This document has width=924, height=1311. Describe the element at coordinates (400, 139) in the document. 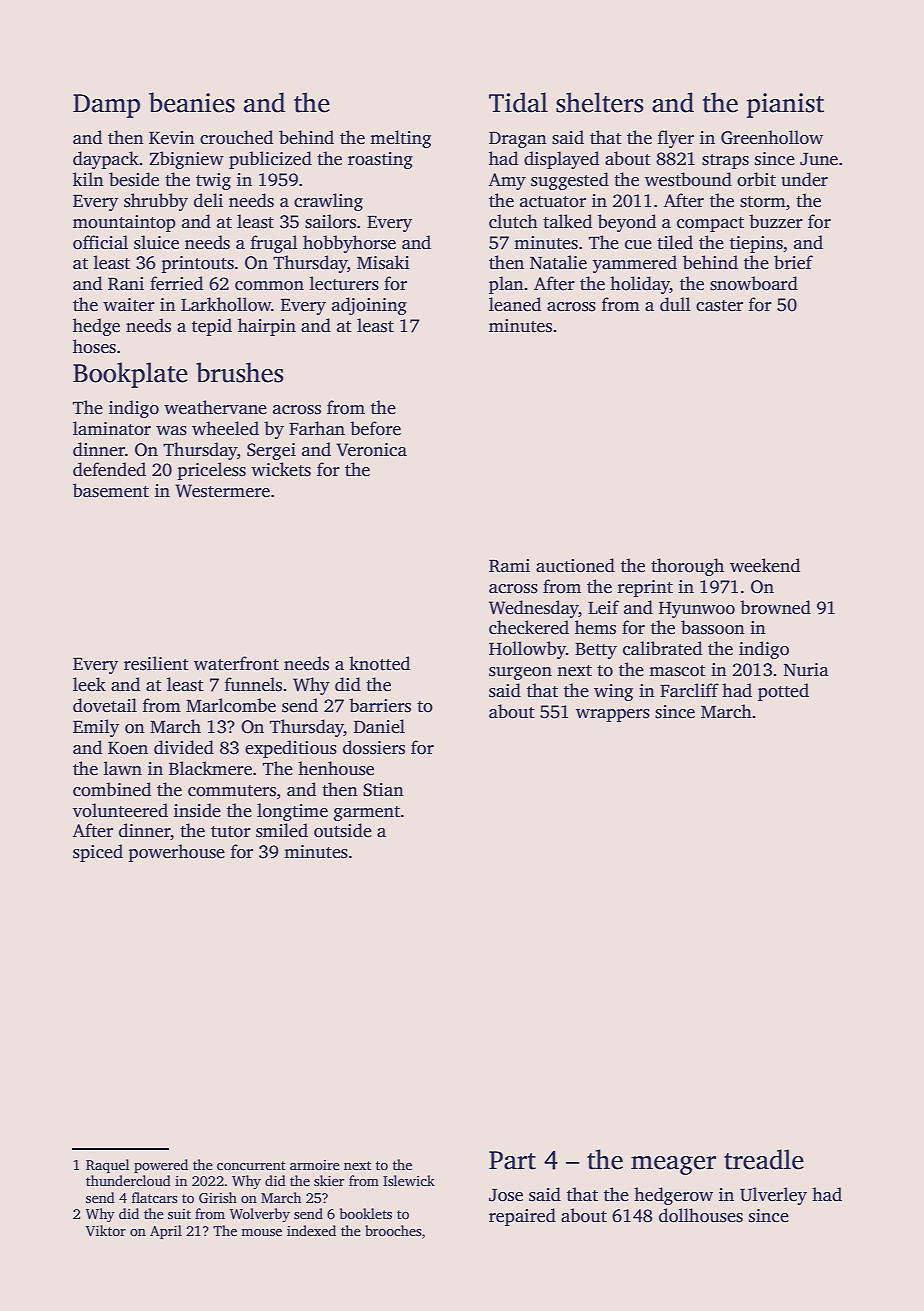

I see `melting` at that location.
